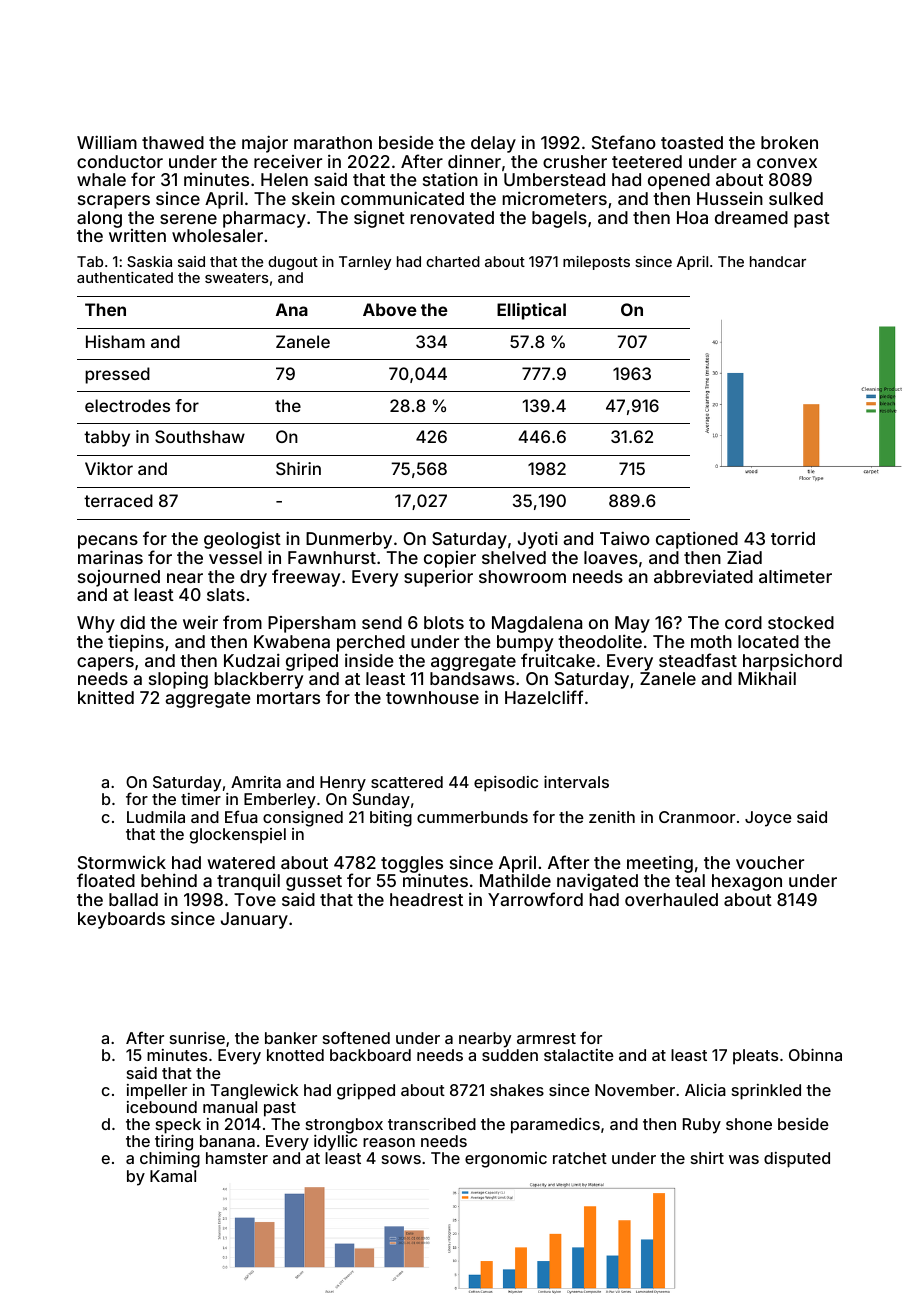 This document has height=1314, width=924. I want to click on Magdalena, so click(537, 624).
